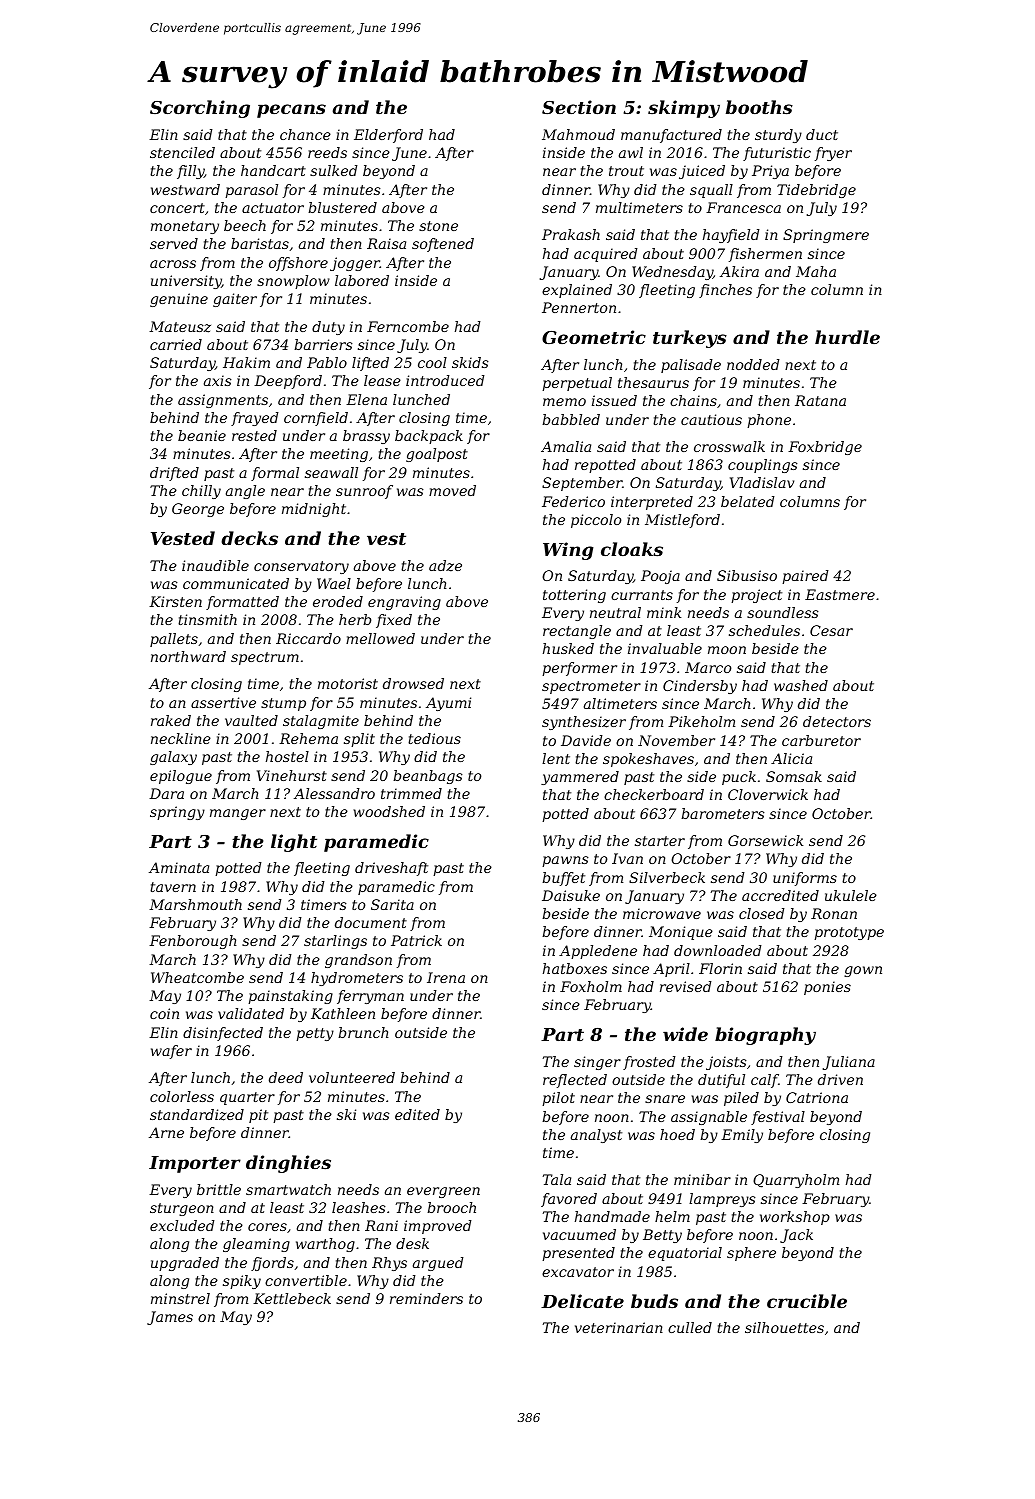 This image has width=1035, height=1499. I want to click on Sibusiso, so click(747, 575).
